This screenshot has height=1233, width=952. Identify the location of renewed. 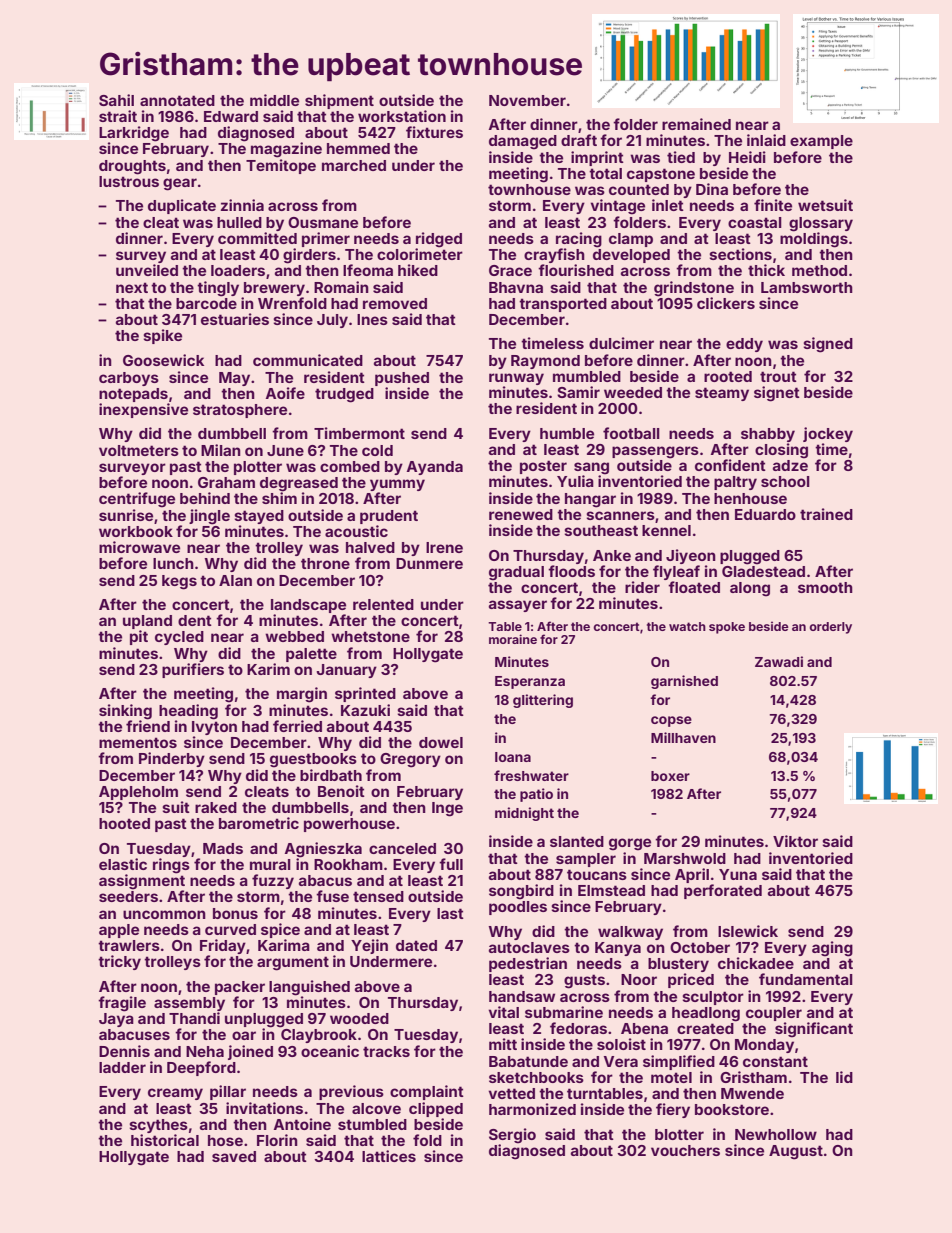
(521, 514).
